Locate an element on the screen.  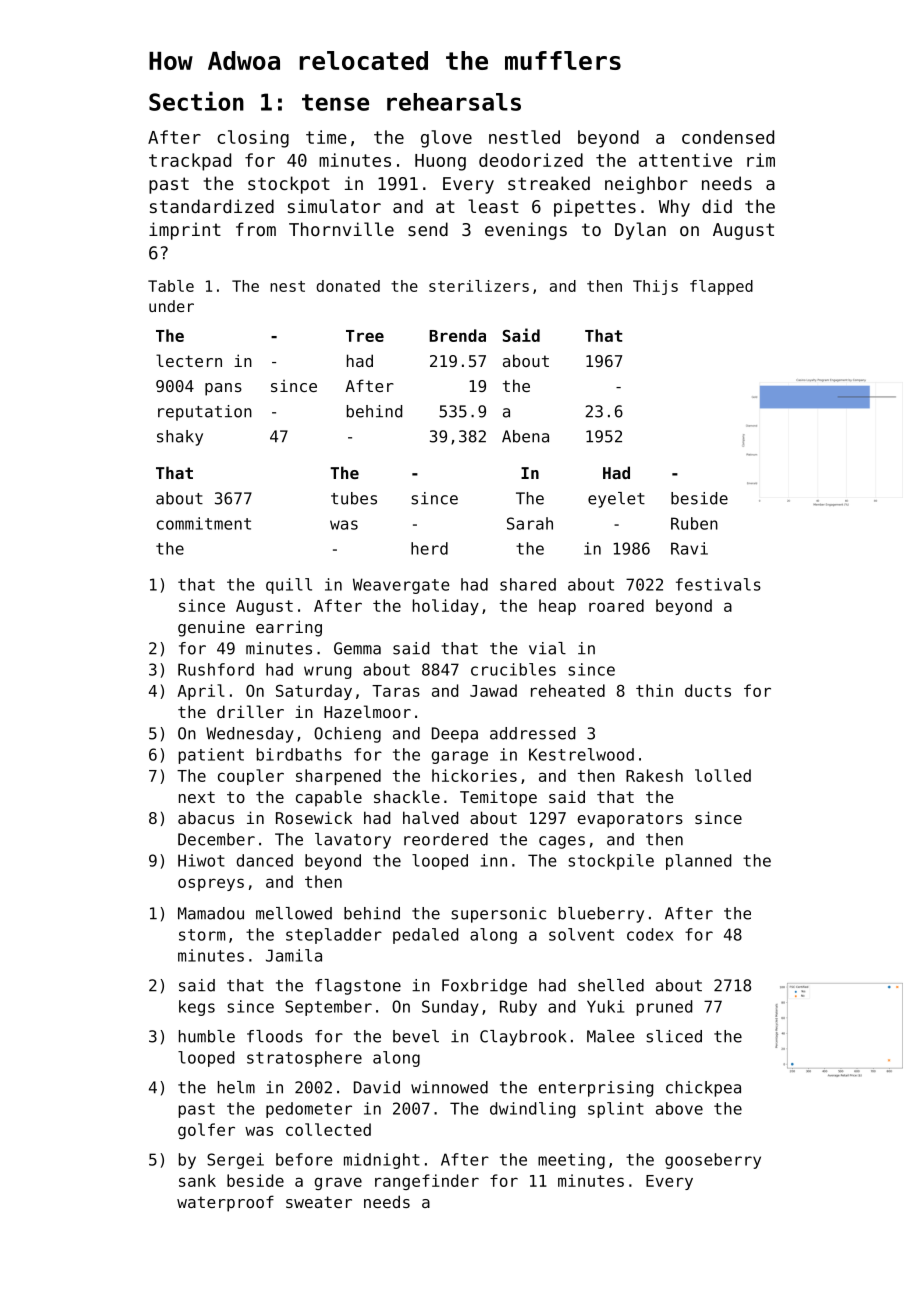
driller is located at coordinates (250, 711).
